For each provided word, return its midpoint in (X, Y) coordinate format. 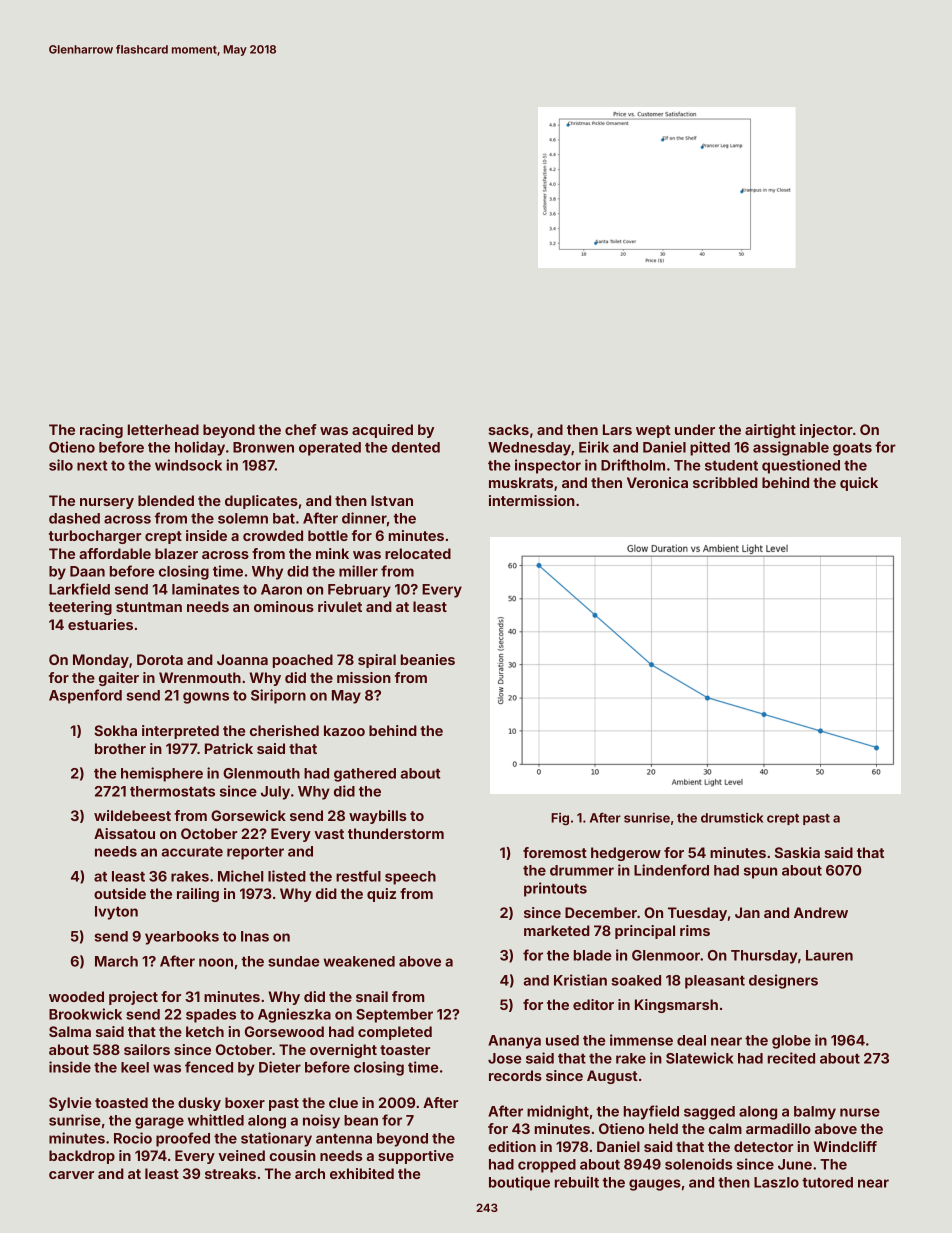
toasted (121, 1102)
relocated (418, 553)
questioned (801, 466)
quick (859, 484)
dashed (74, 518)
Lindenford (671, 870)
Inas (255, 936)
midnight (558, 1112)
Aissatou (124, 833)
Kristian (580, 980)
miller (358, 571)
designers (783, 981)
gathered (365, 775)
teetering (80, 608)
